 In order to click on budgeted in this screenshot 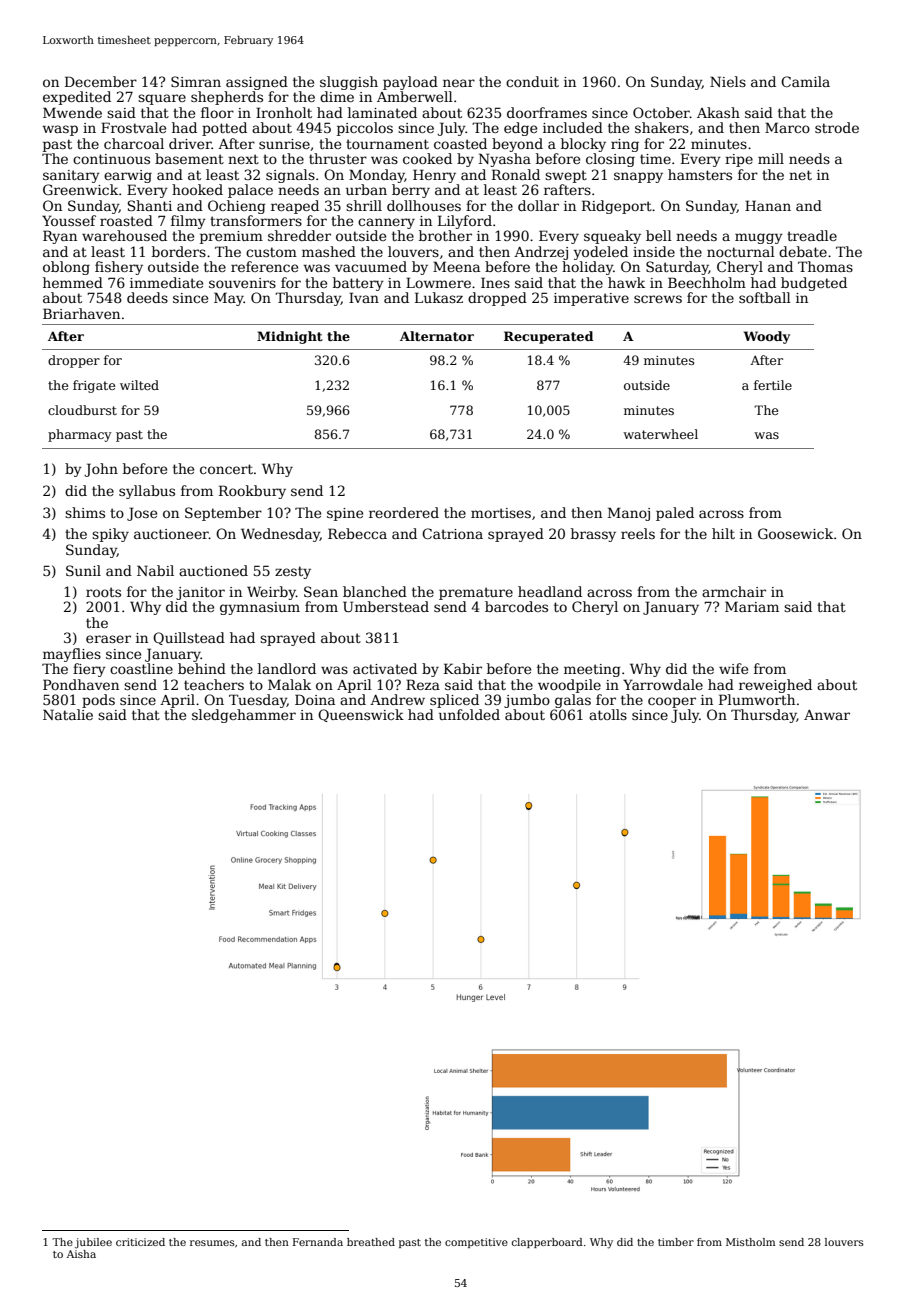, I will do `click(814, 284)`.
